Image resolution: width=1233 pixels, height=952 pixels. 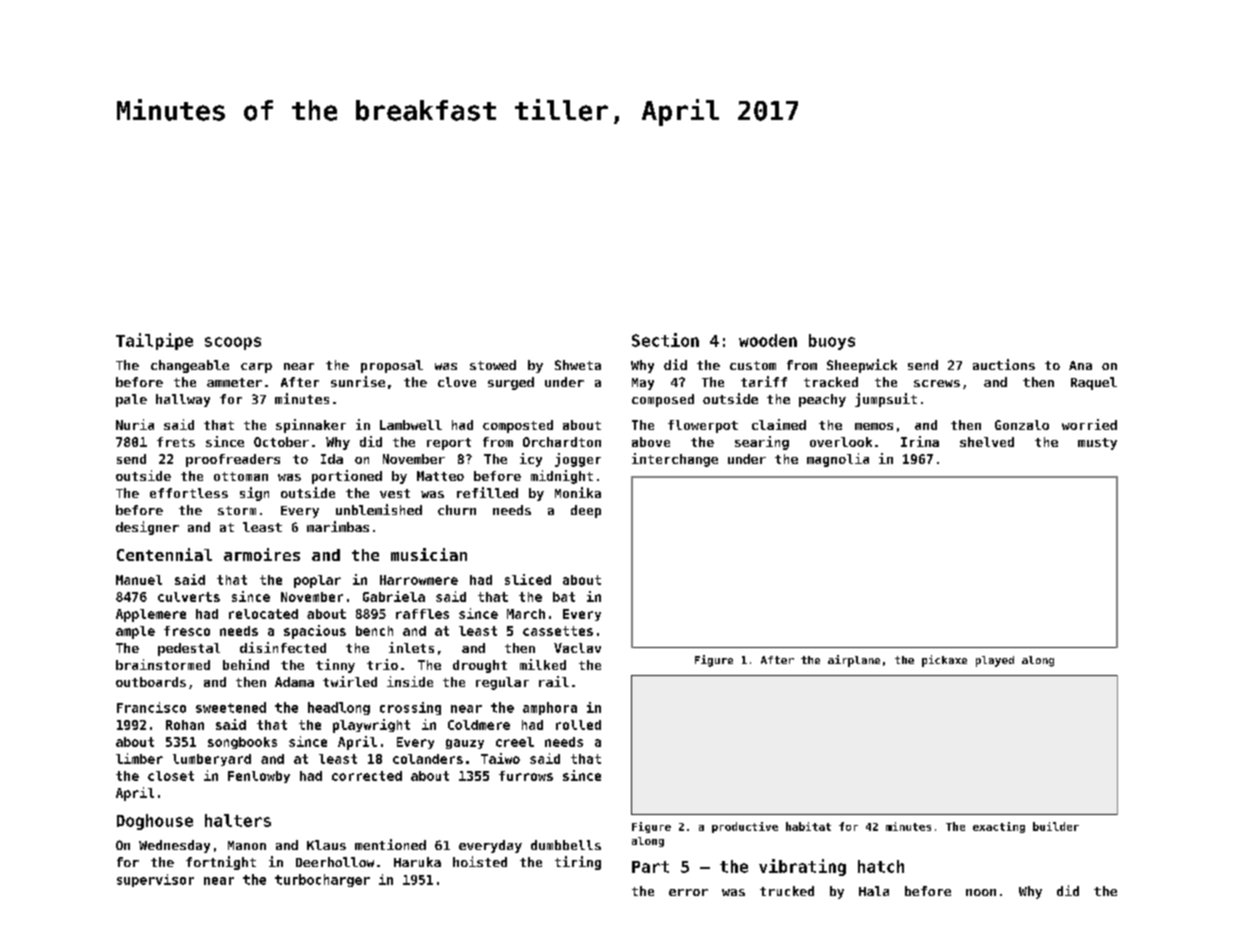 I want to click on error, so click(x=688, y=892).
